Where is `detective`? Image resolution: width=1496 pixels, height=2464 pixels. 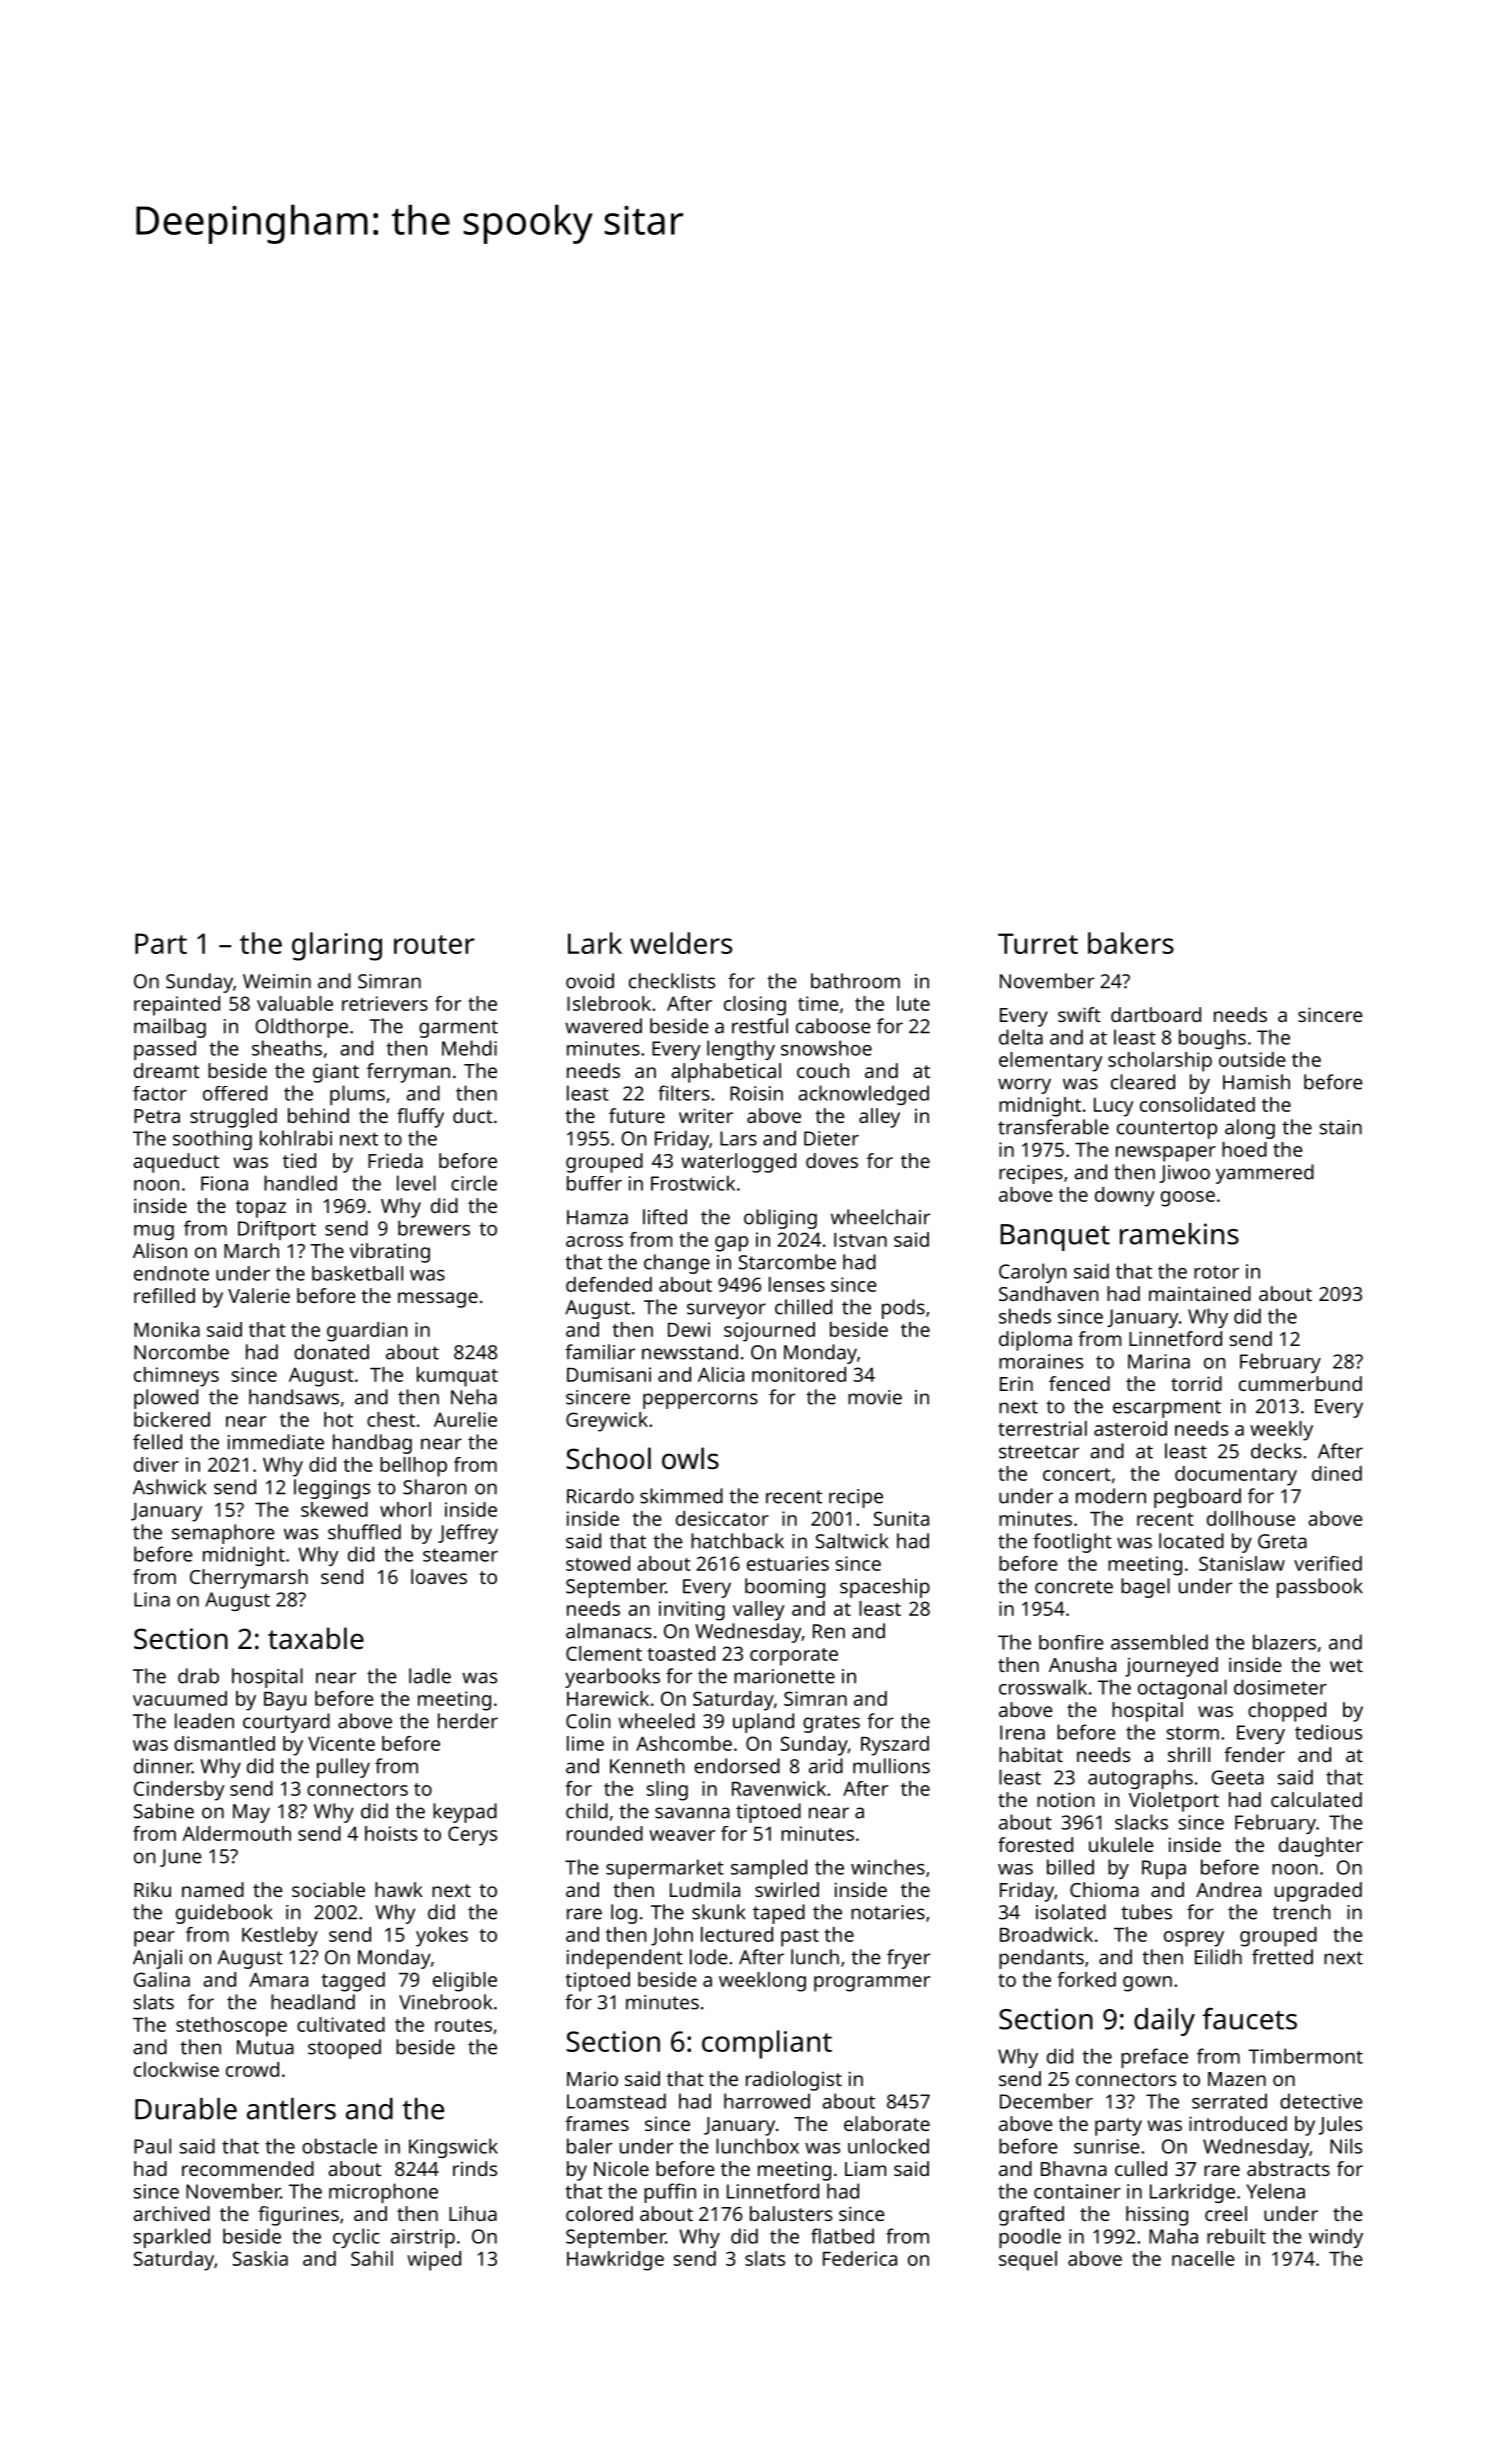
detective is located at coordinates (1321, 2101).
